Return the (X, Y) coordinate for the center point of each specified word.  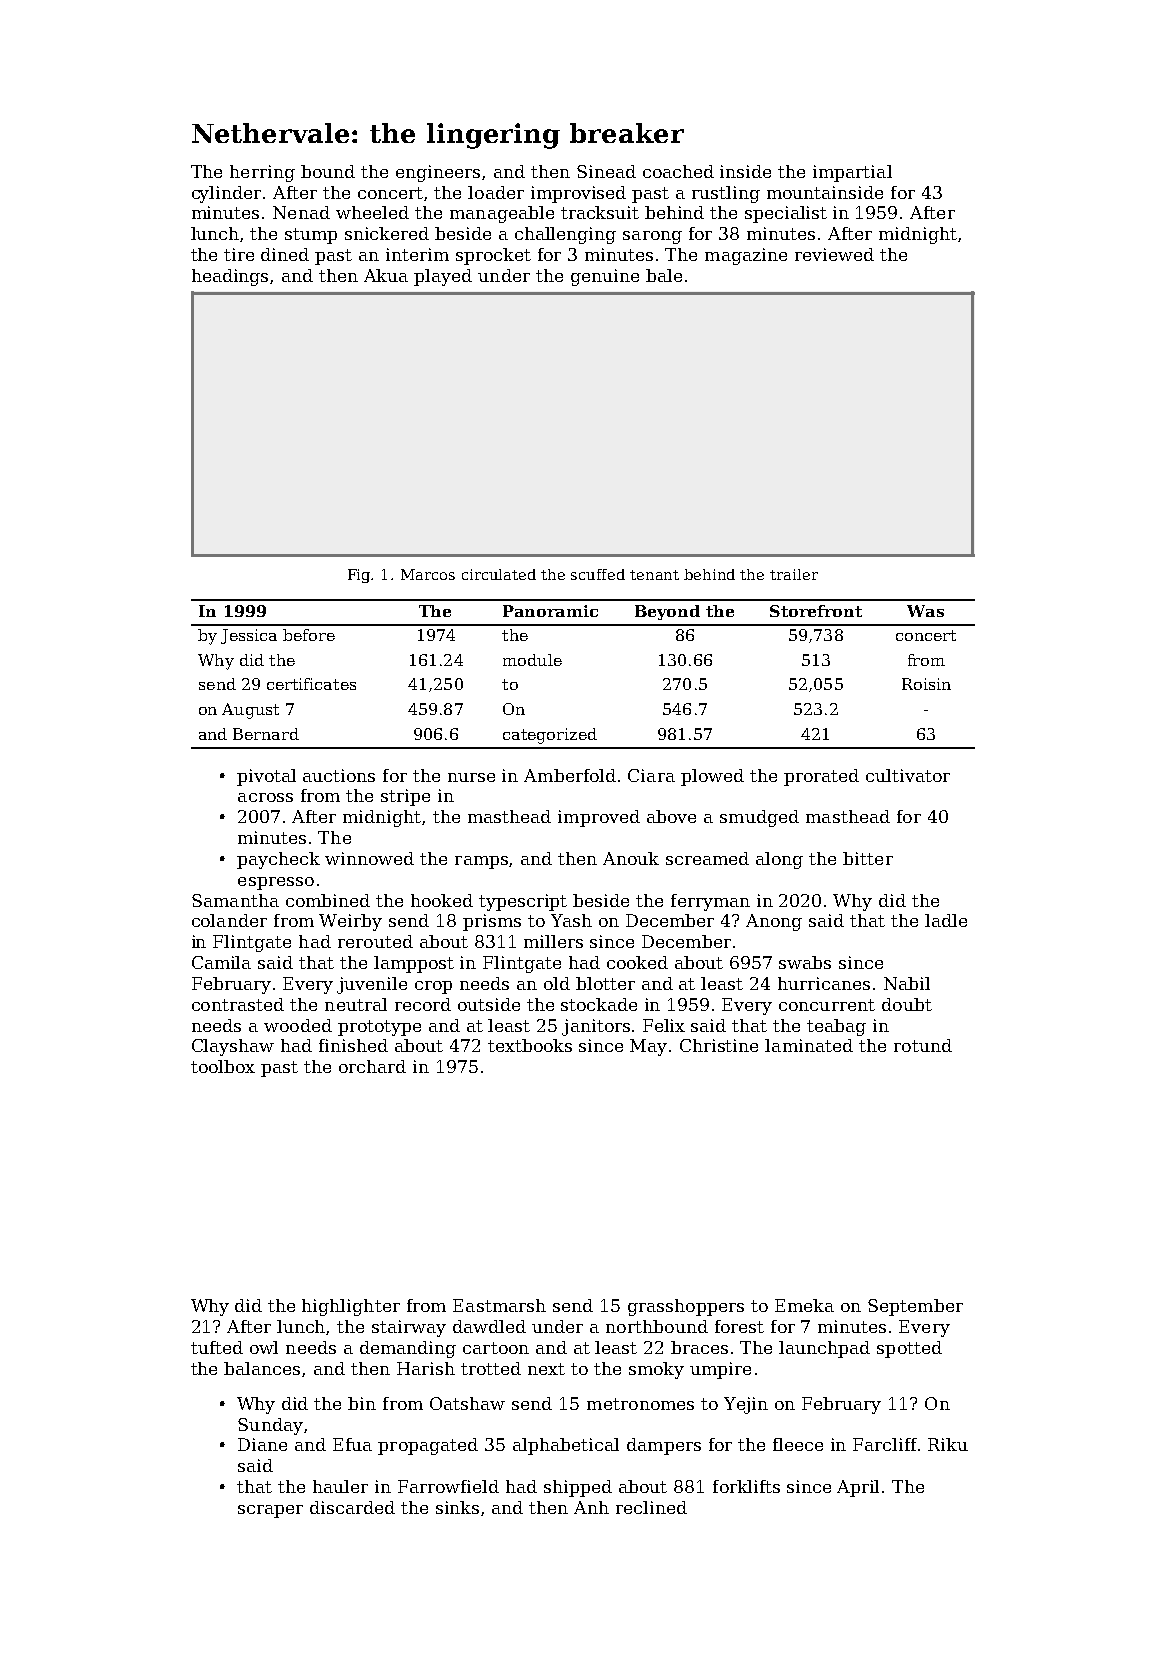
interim (417, 254)
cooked (637, 962)
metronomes (640, 1404)
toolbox (223, 1066)
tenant (654, 575)
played (443, 277)
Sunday (270, 1426)
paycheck (278, 860)
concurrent (827, 1005)
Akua (386, 275)
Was (925, 611)
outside (489, 1004)
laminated (809, 1045)
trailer (794, 574)
